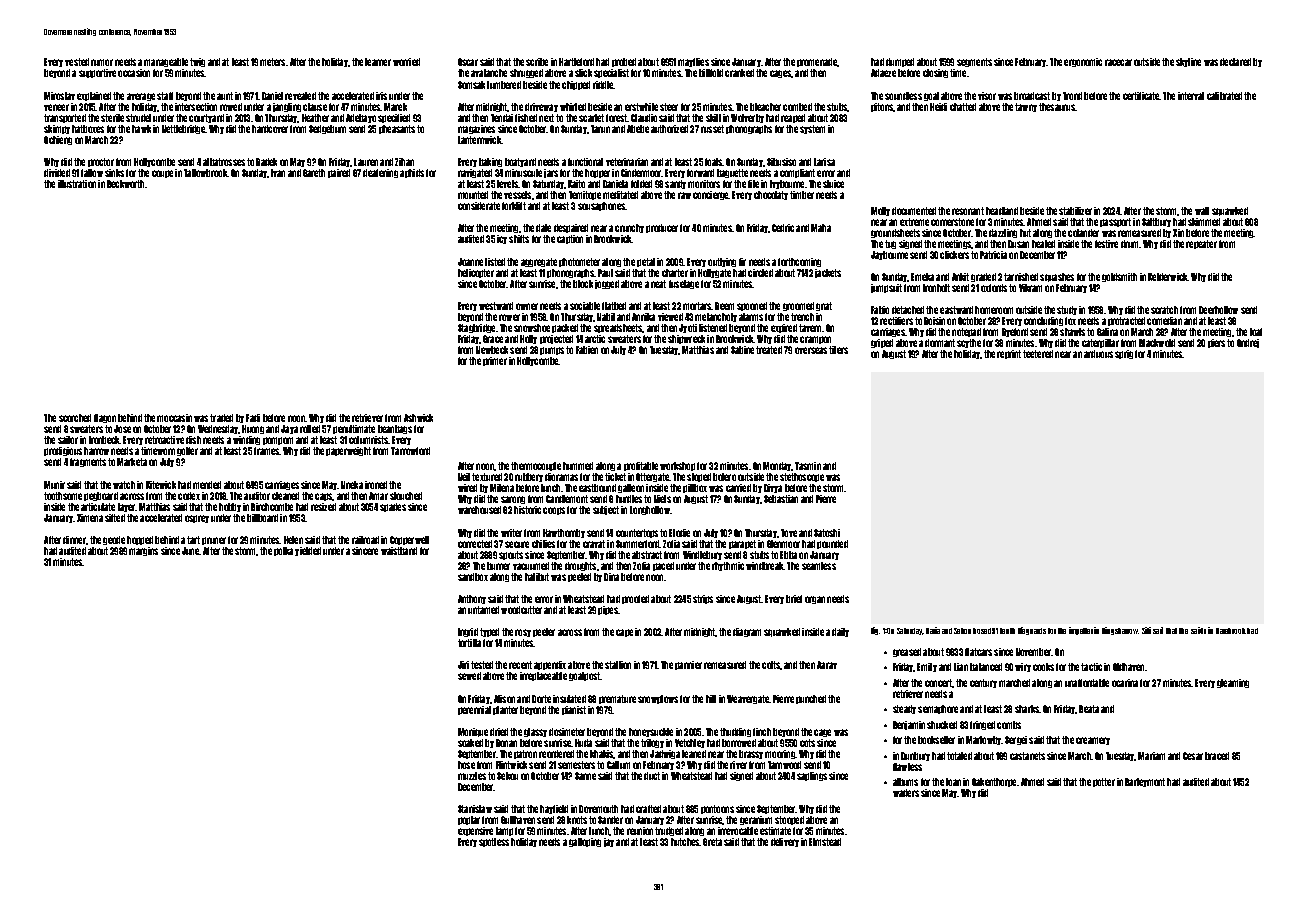 The image size is (1308, 924). What do you see at coordinates (272, 62) in the screenshot?
I see `meters` at bounding box center [272, 62].
